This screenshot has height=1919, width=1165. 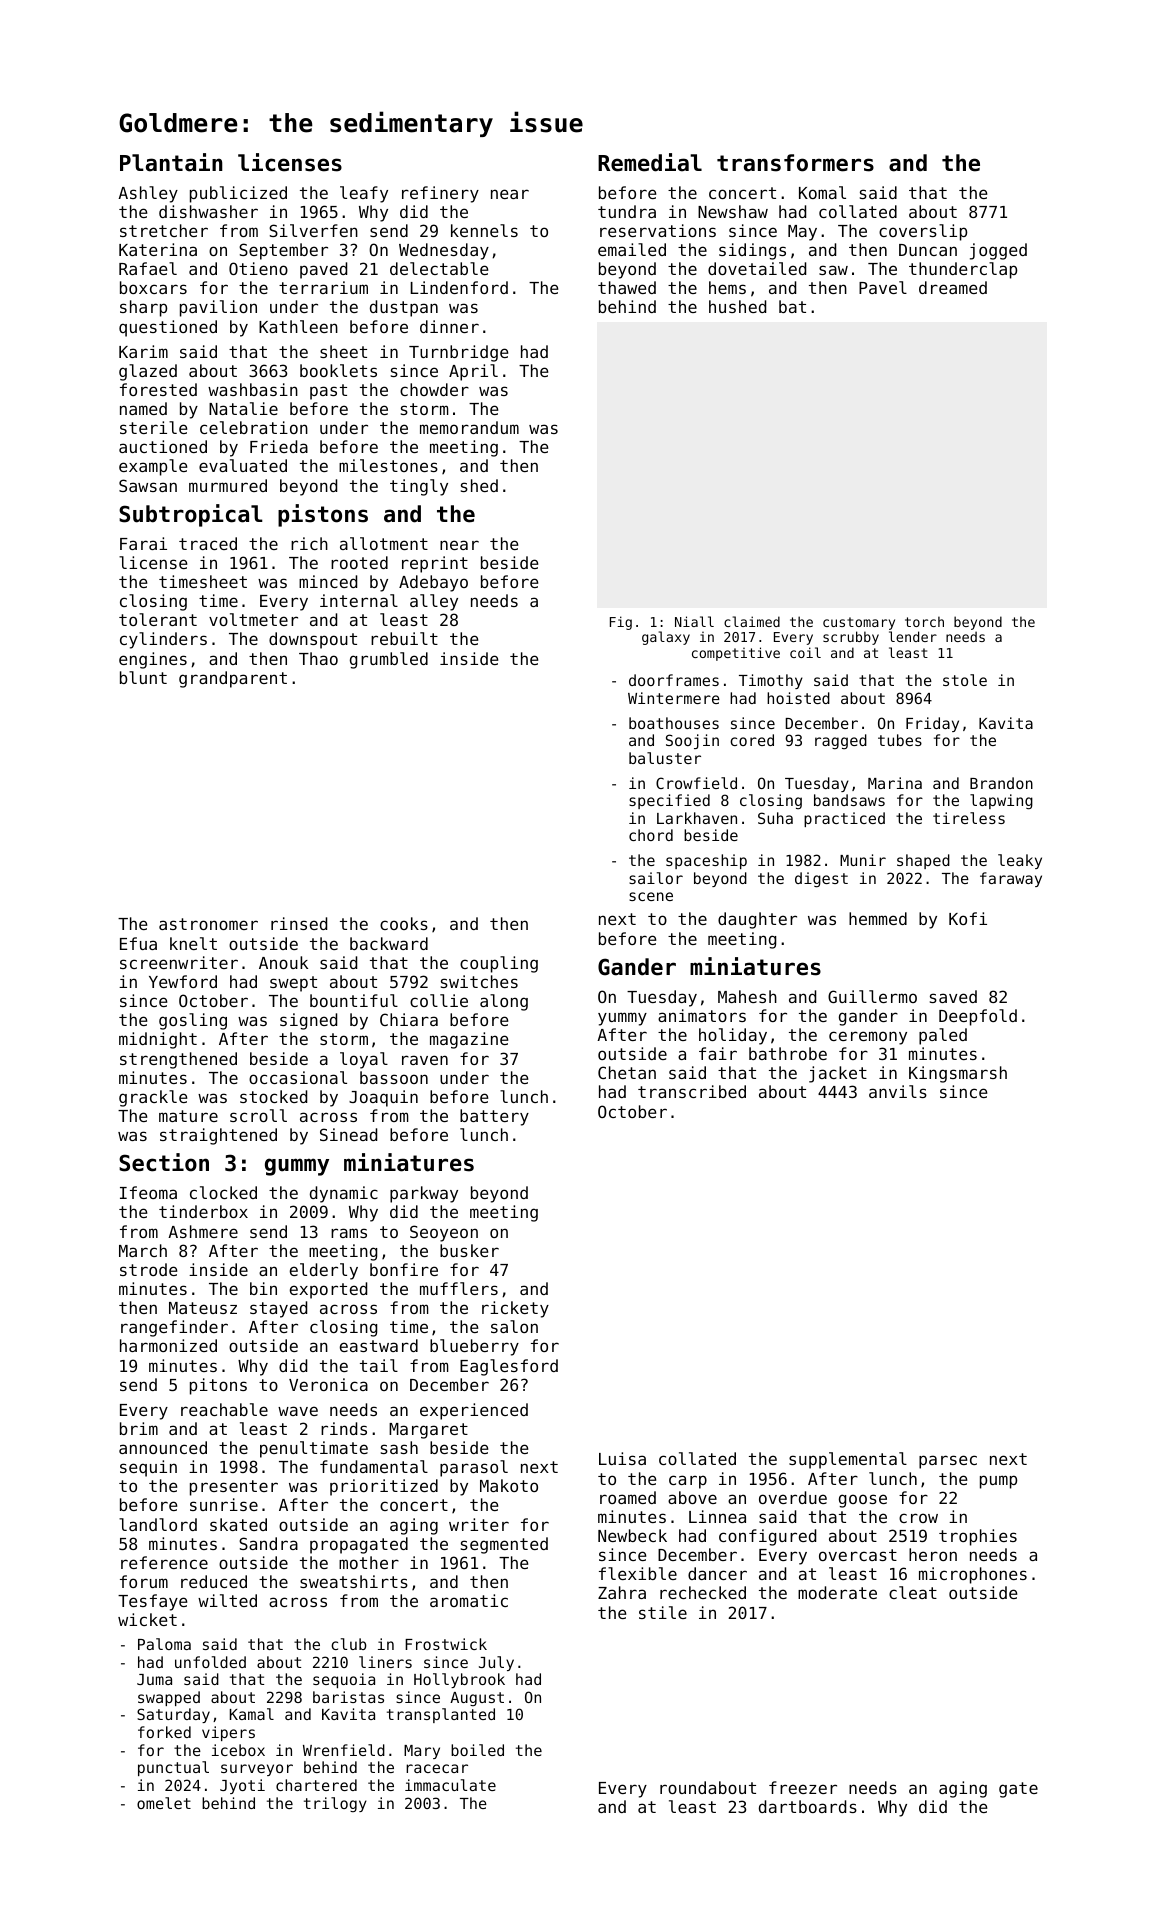 What do you see at coordinates (923, 232) in the screenshot?
I see `coverslip` at bounding box center [923, 232].
